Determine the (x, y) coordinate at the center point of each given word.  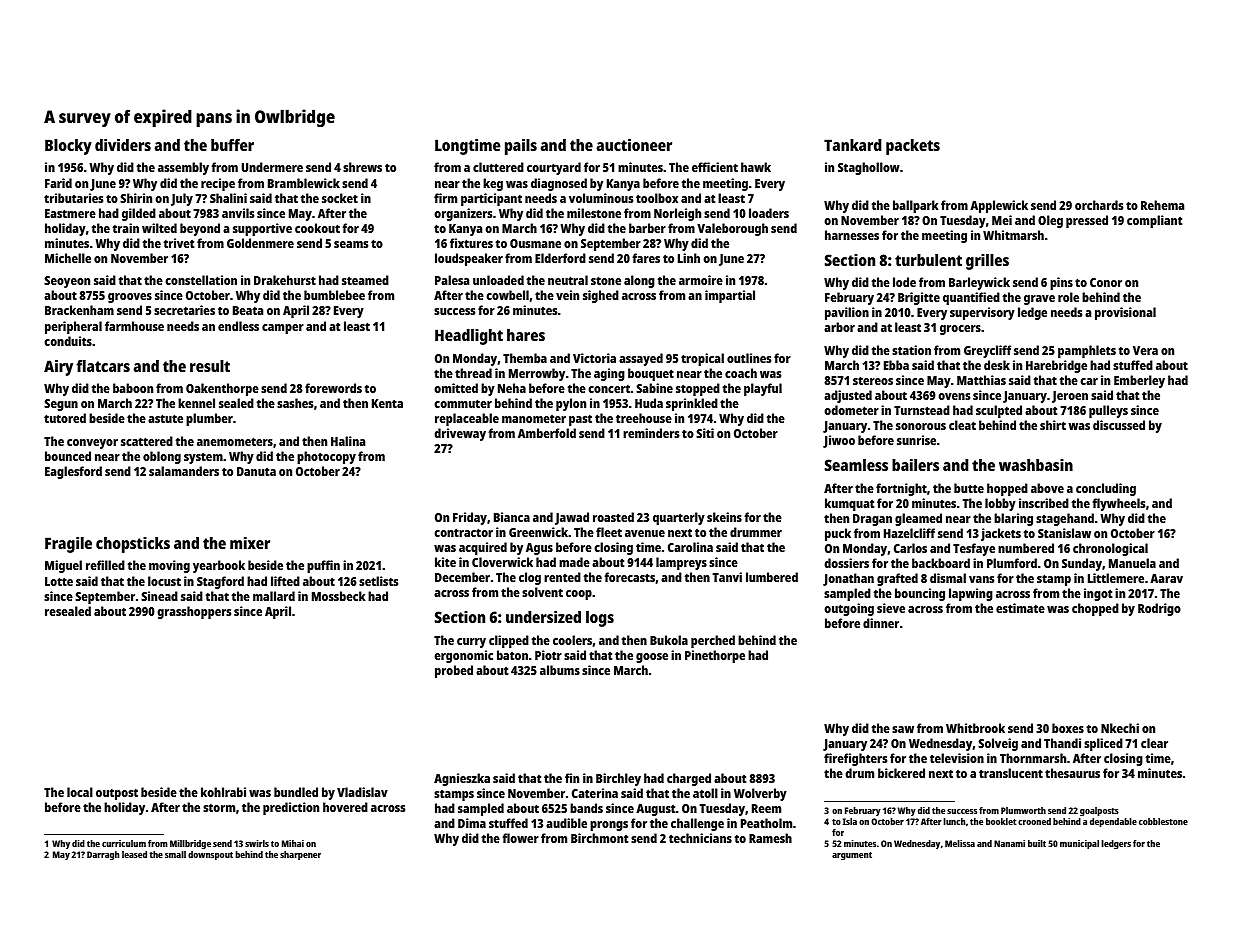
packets (913, 147)
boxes (1068, 728)
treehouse (644, 418)
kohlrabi (223, 792)
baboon (133, 388)
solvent (542, 592)
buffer (232, 145)
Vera (1145, 350)
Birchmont (599, 838)
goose (652, 658)
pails (521, 147)
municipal (1079, 844)
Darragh (103, 855)
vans (981, 579)
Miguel (63, 566)
